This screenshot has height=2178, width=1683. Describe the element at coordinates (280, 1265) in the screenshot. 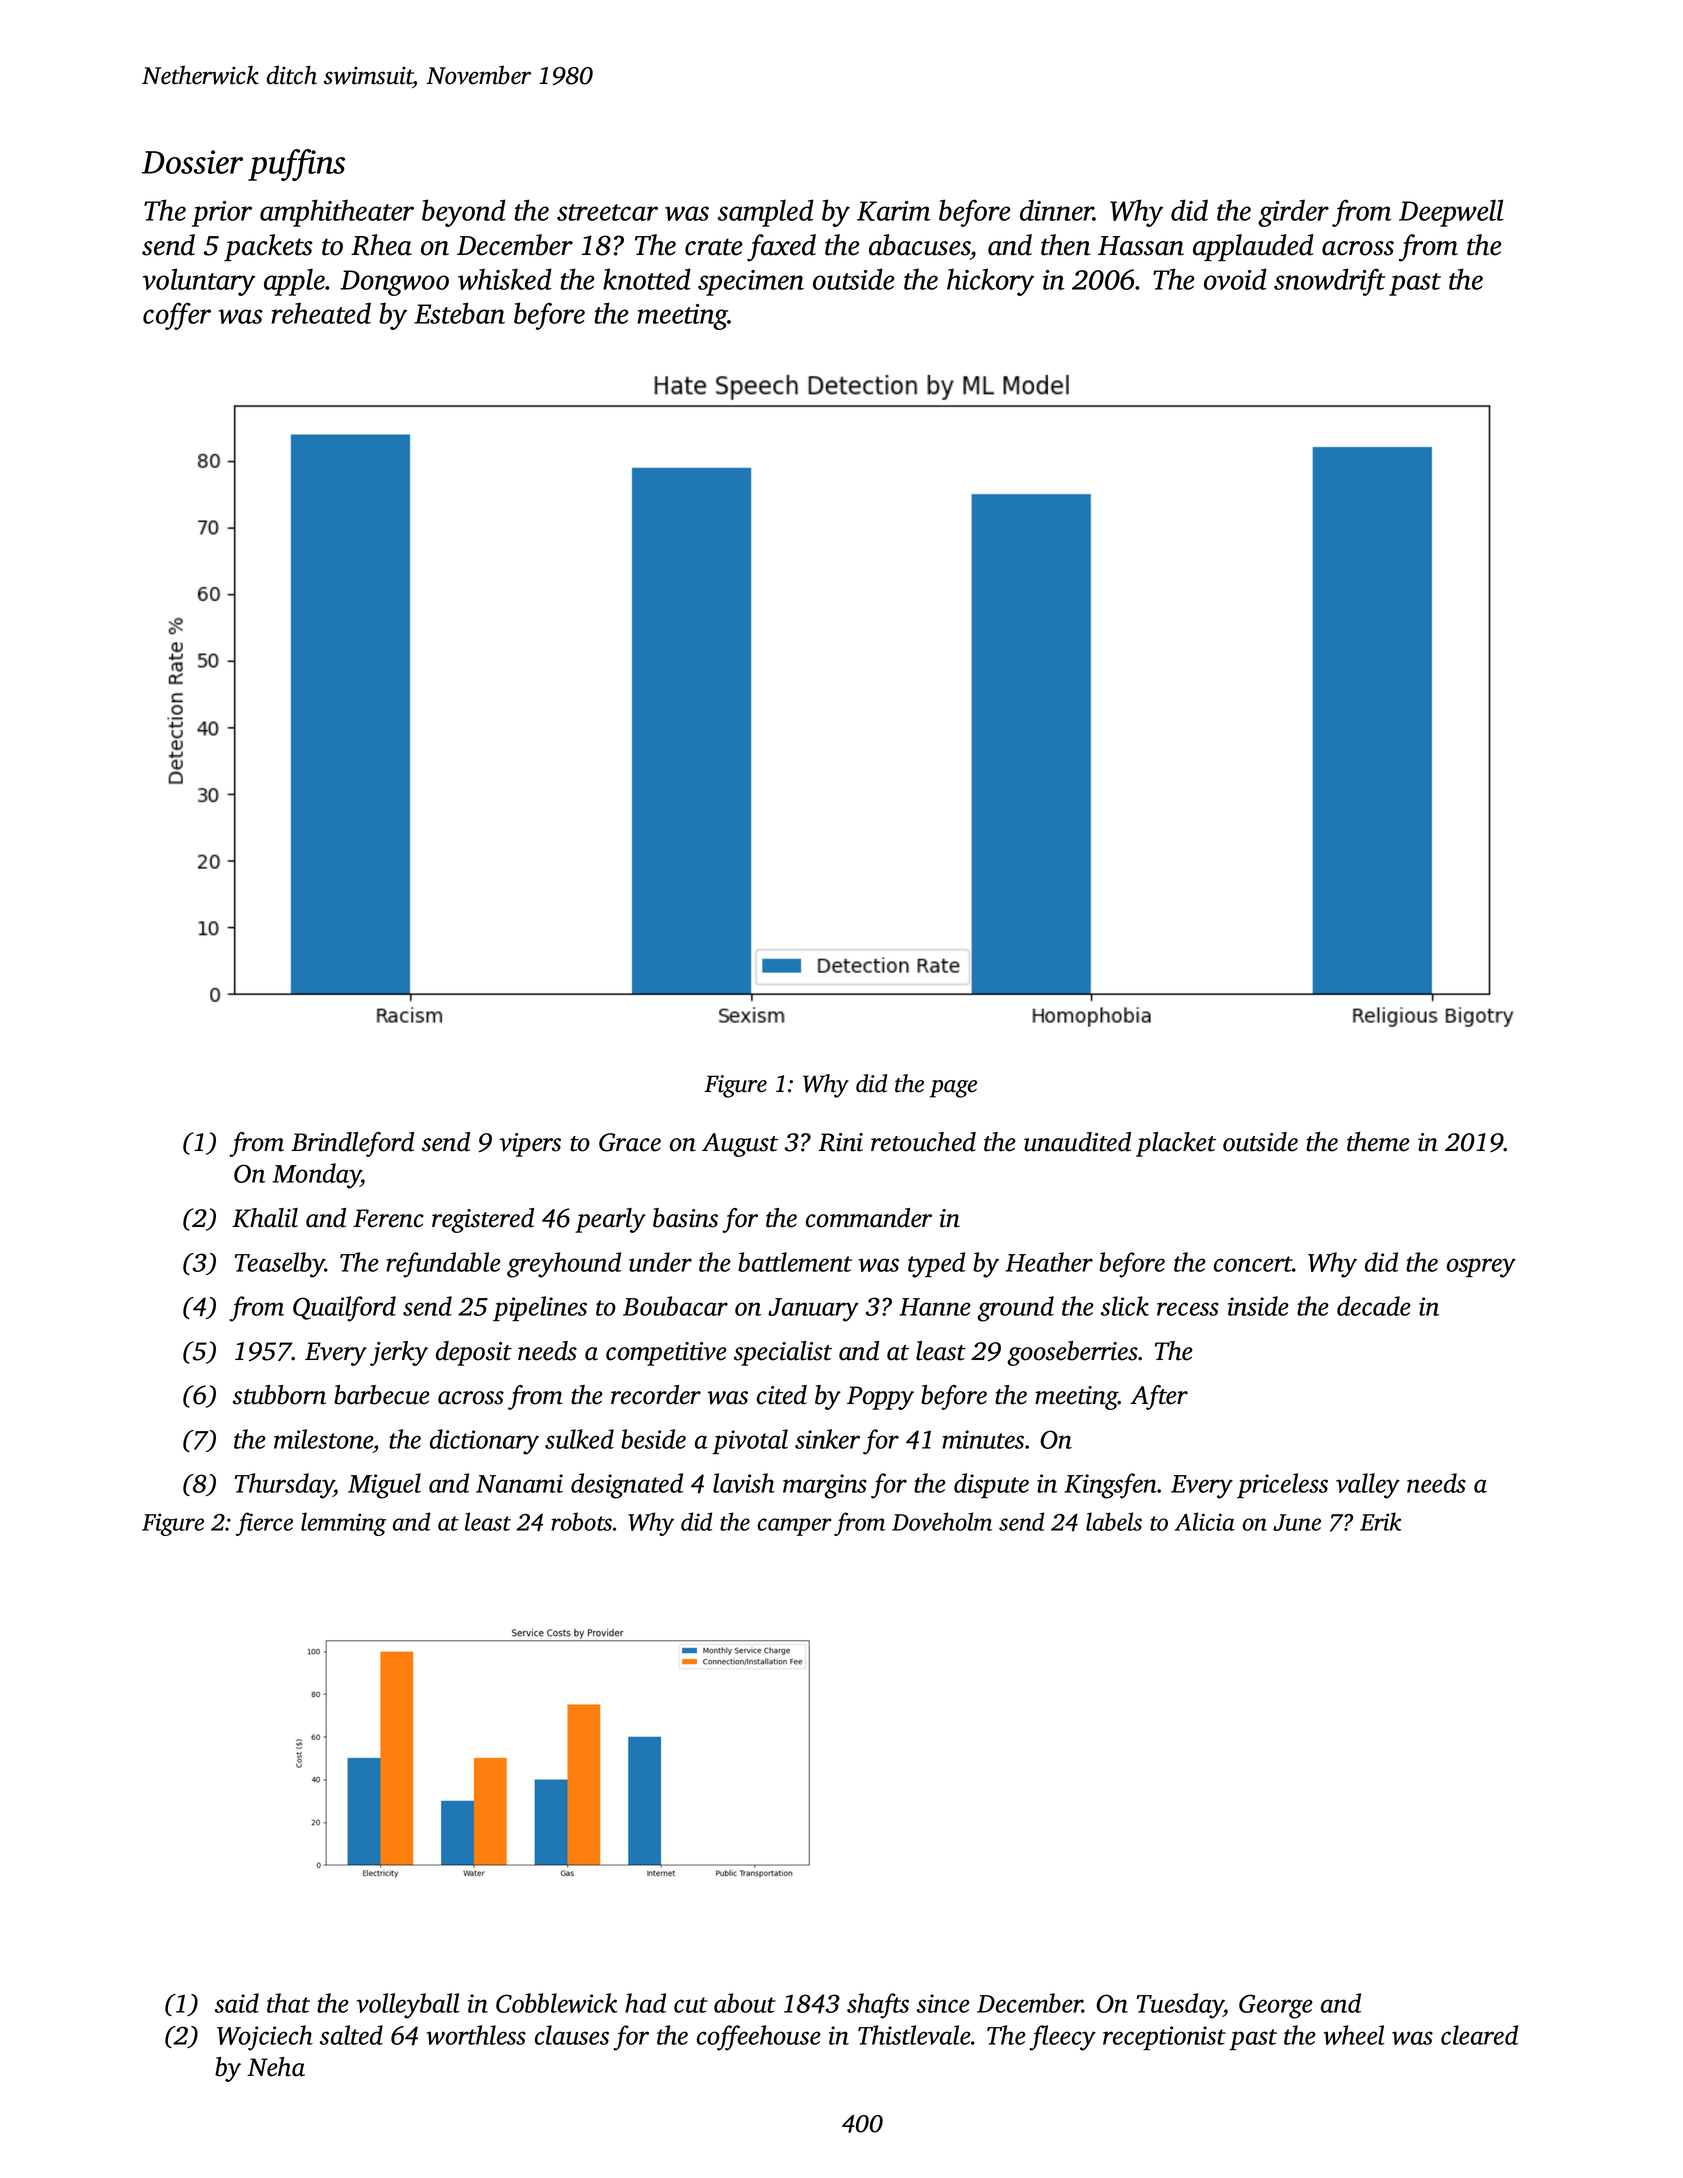

I see `Teaselby` at that location.
